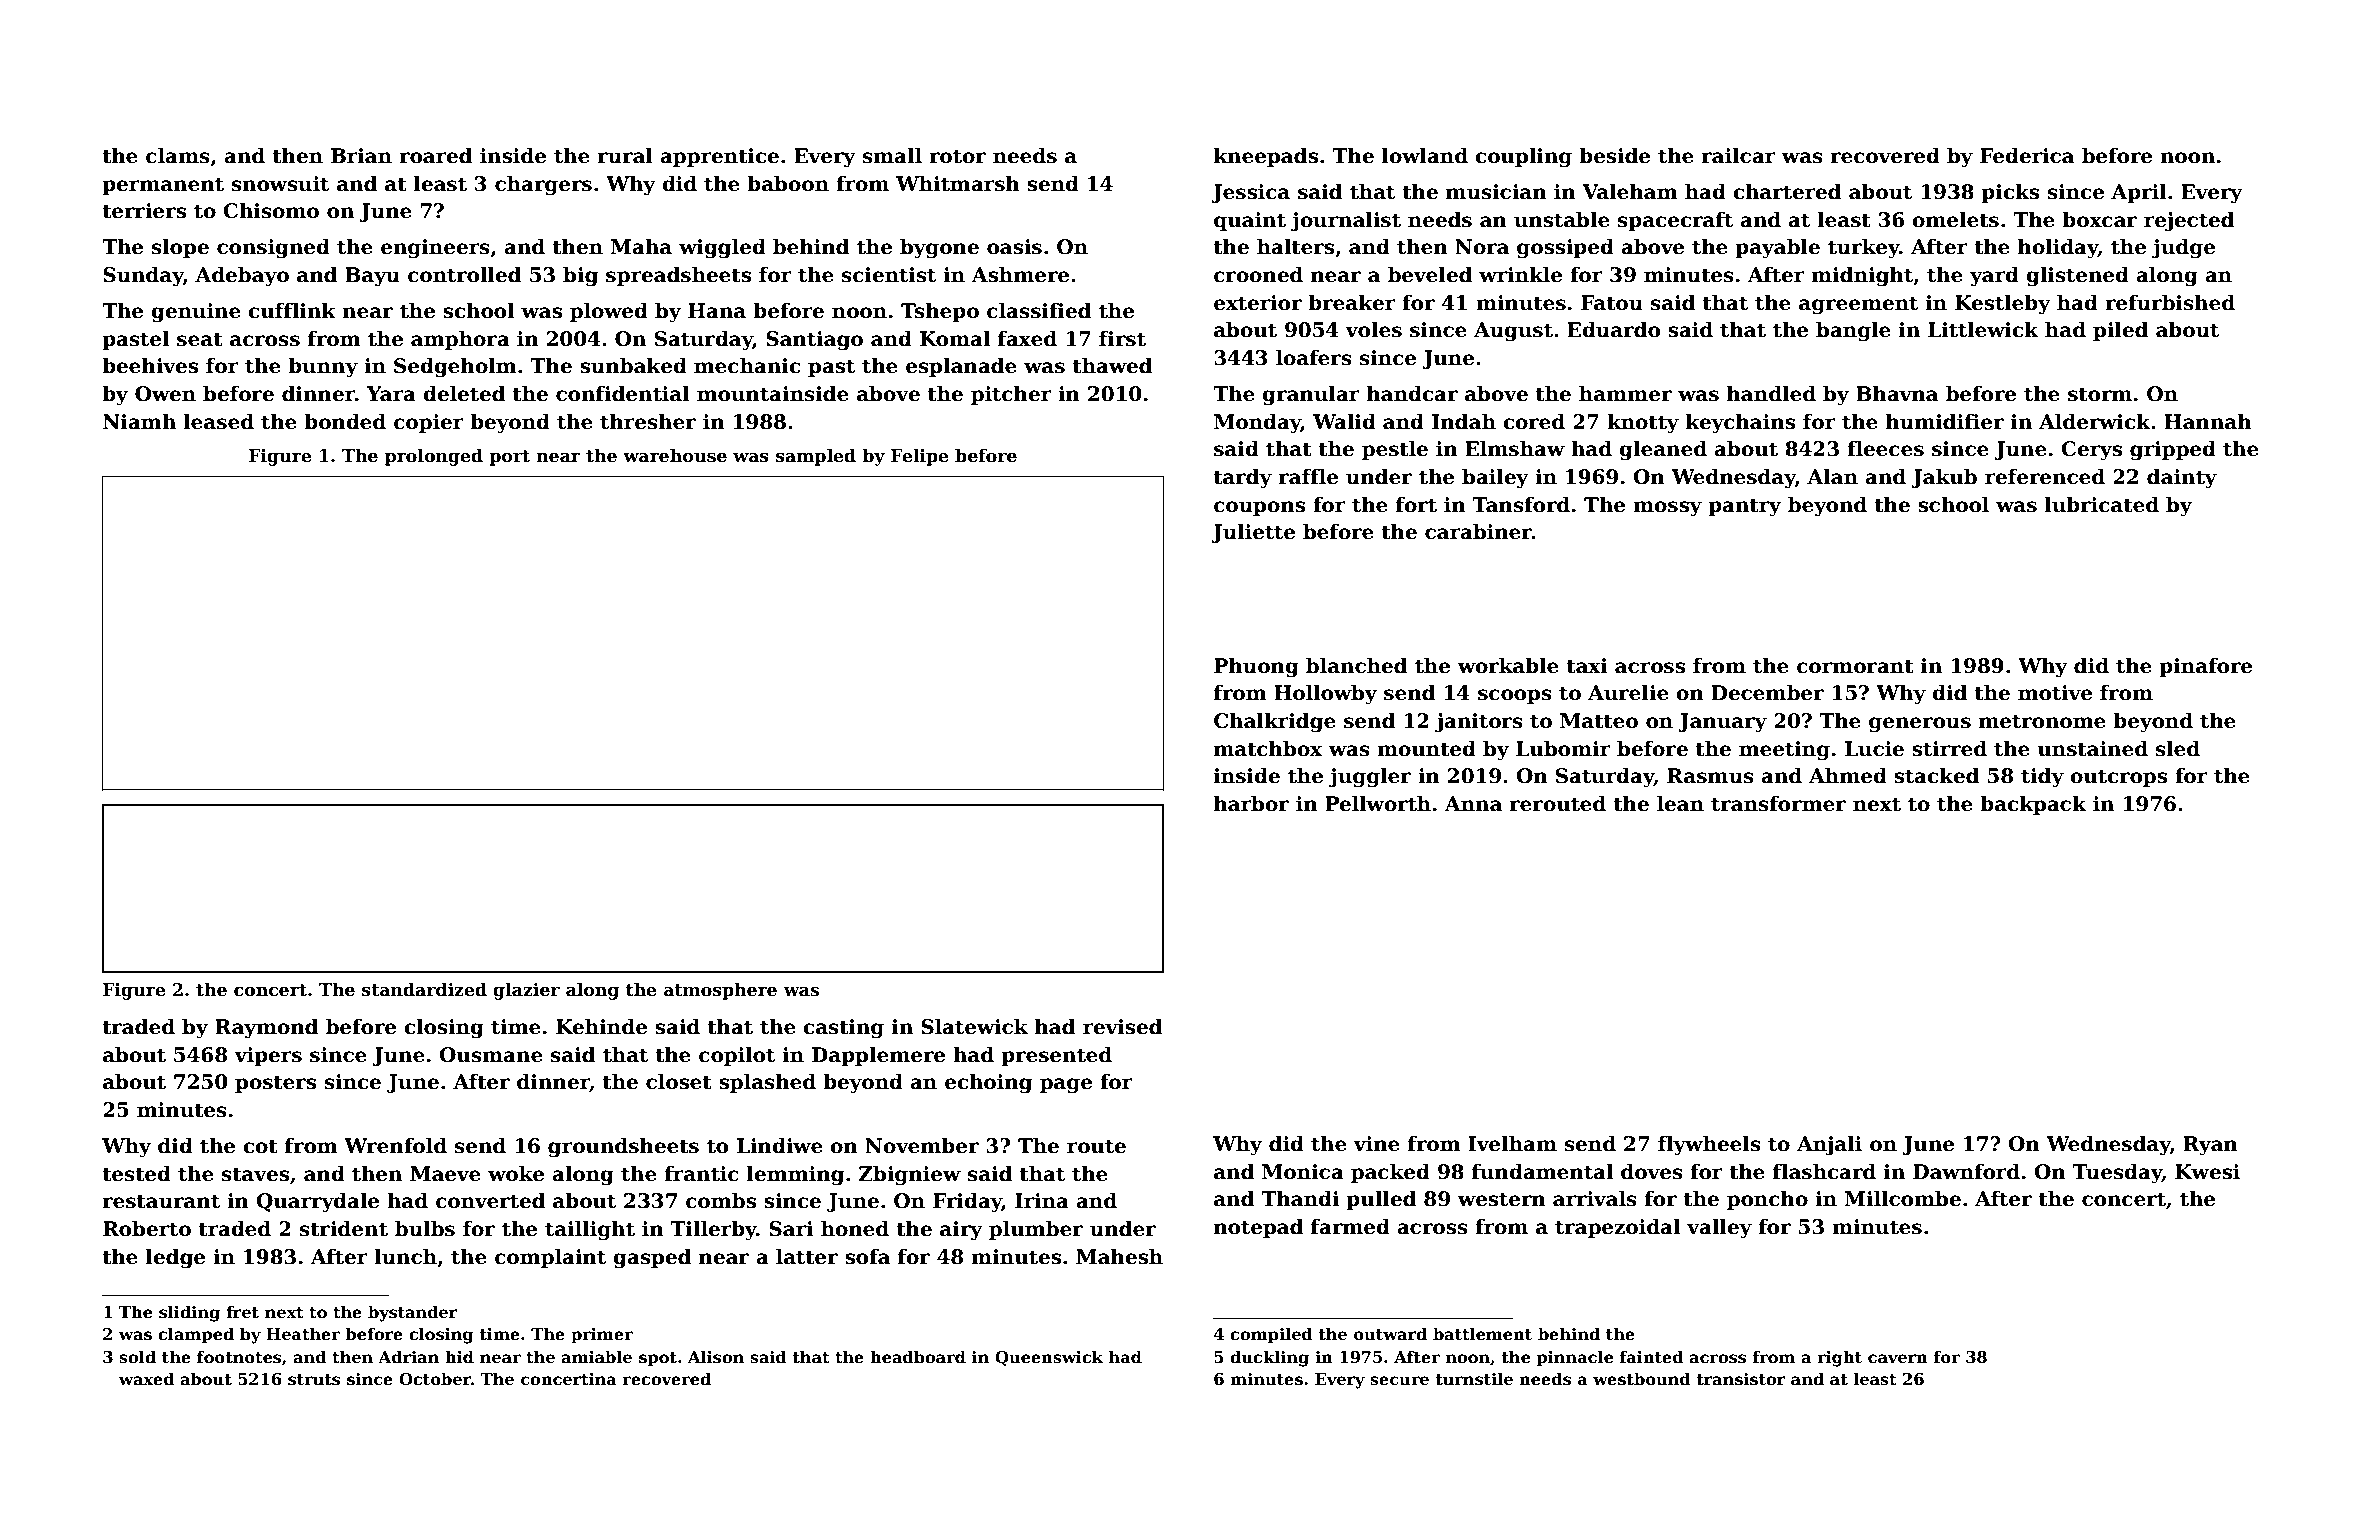 The image size is (2377, 1538). I want to click on pinafore, so click(2205, 667).
